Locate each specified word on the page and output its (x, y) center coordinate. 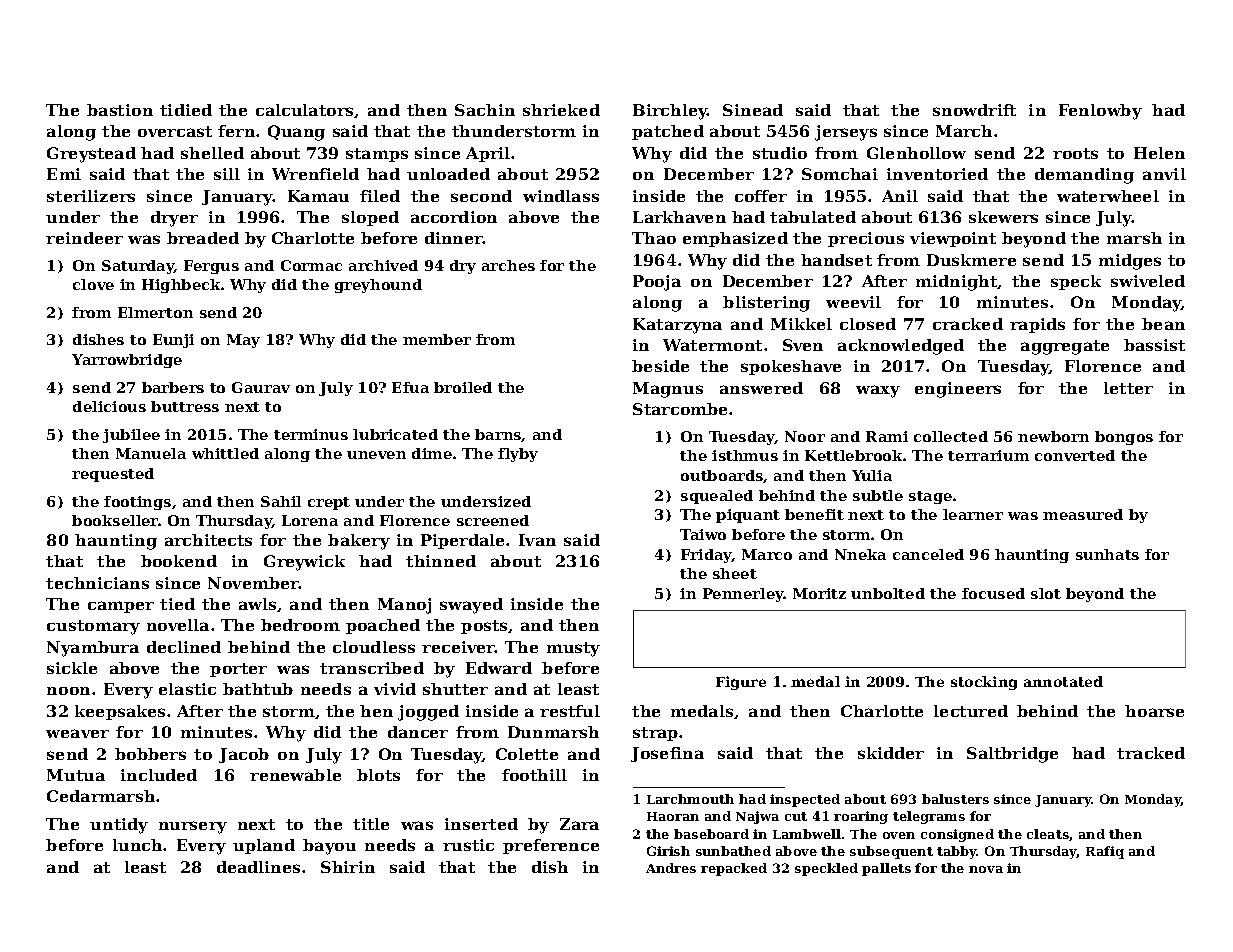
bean (1163, 324)
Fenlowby (1100, 112)
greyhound (378, 286)
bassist (1154, 345)
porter (238, 670)
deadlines (258, 867)
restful (570, 711)
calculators (304, 110)
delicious (109, 406)
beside (660, 366)
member (437, 339)
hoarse (1154, 711)
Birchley (670, 112)
